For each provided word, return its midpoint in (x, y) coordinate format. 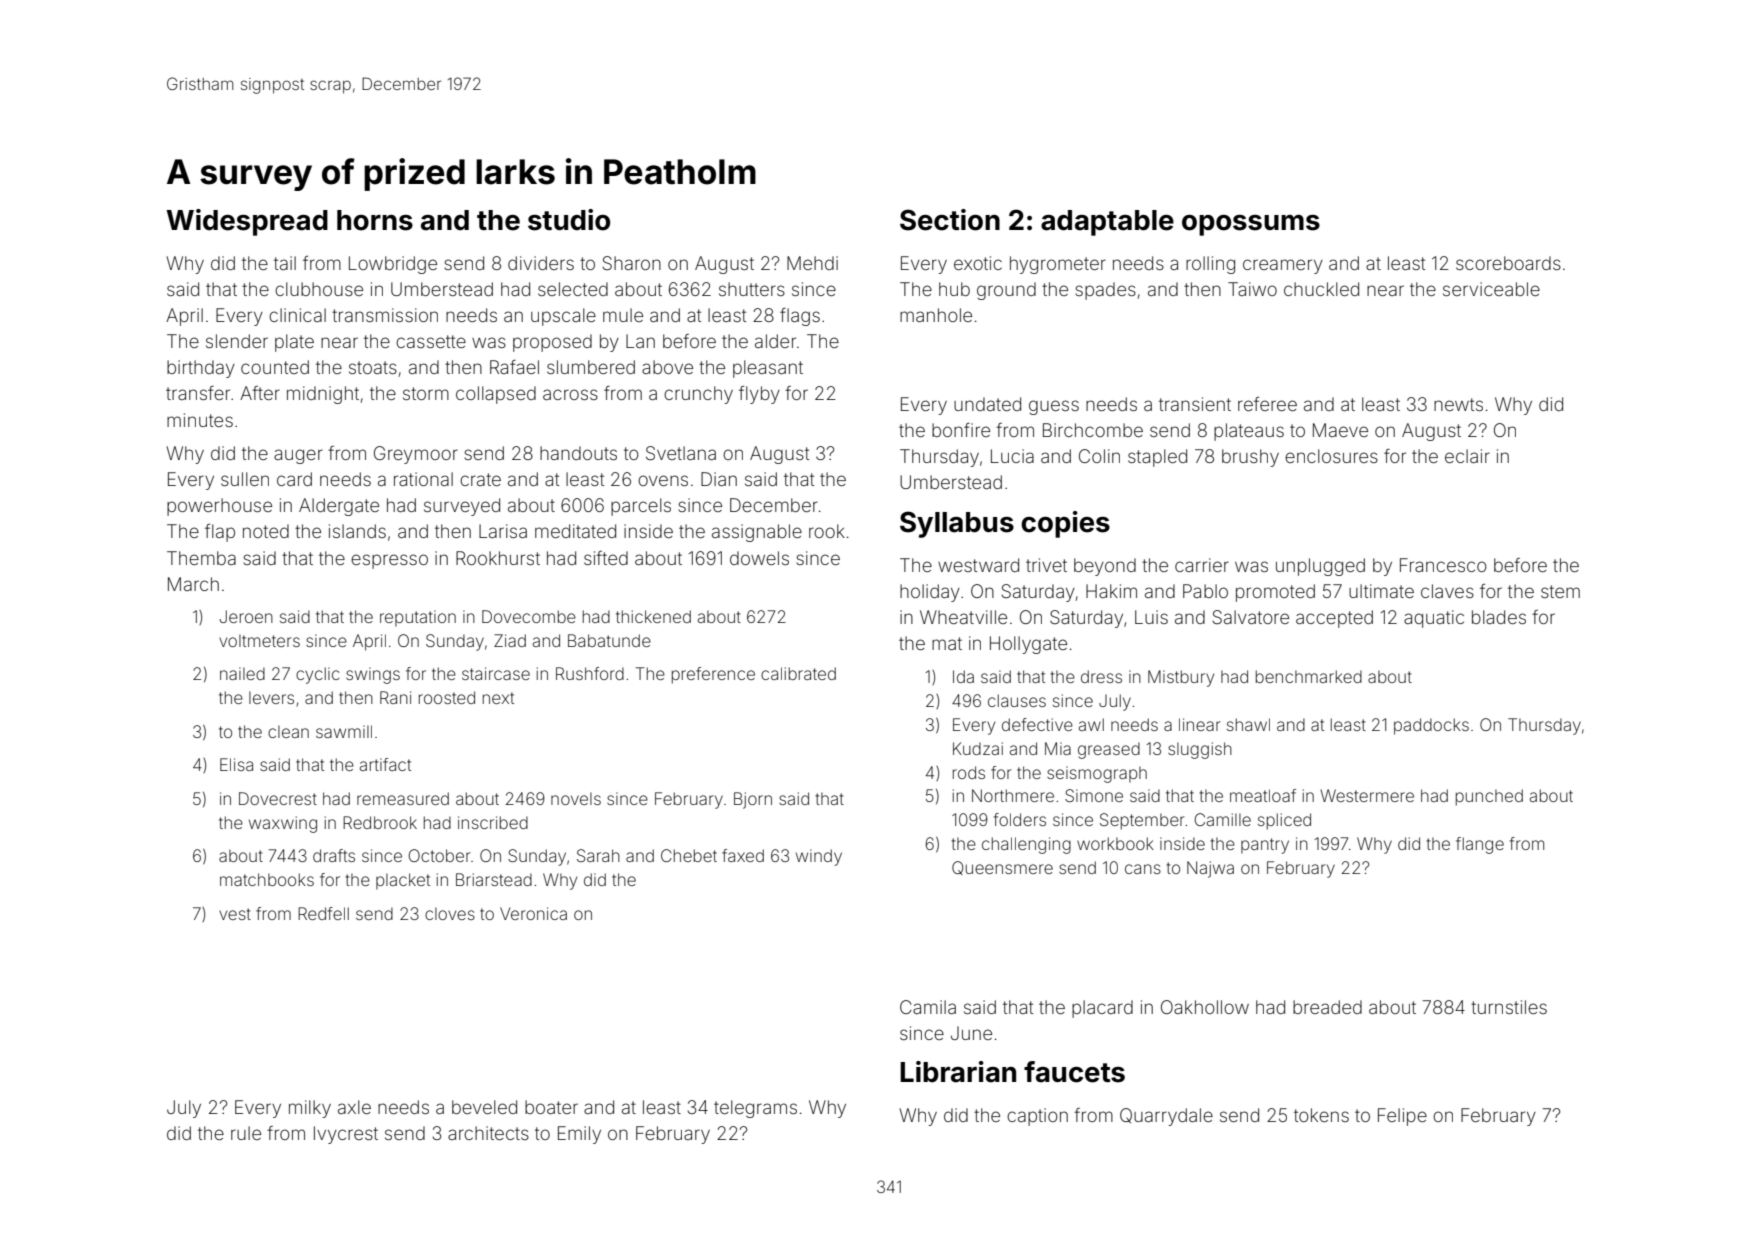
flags (800, 317)
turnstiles (1509, 1007)
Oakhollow (1205, 1007)
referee (1267, 404)
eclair (1467, 456)
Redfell (323, 913)
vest (235, 914)
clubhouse (319, 289)
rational (423, 479)
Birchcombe (1093, 430)
